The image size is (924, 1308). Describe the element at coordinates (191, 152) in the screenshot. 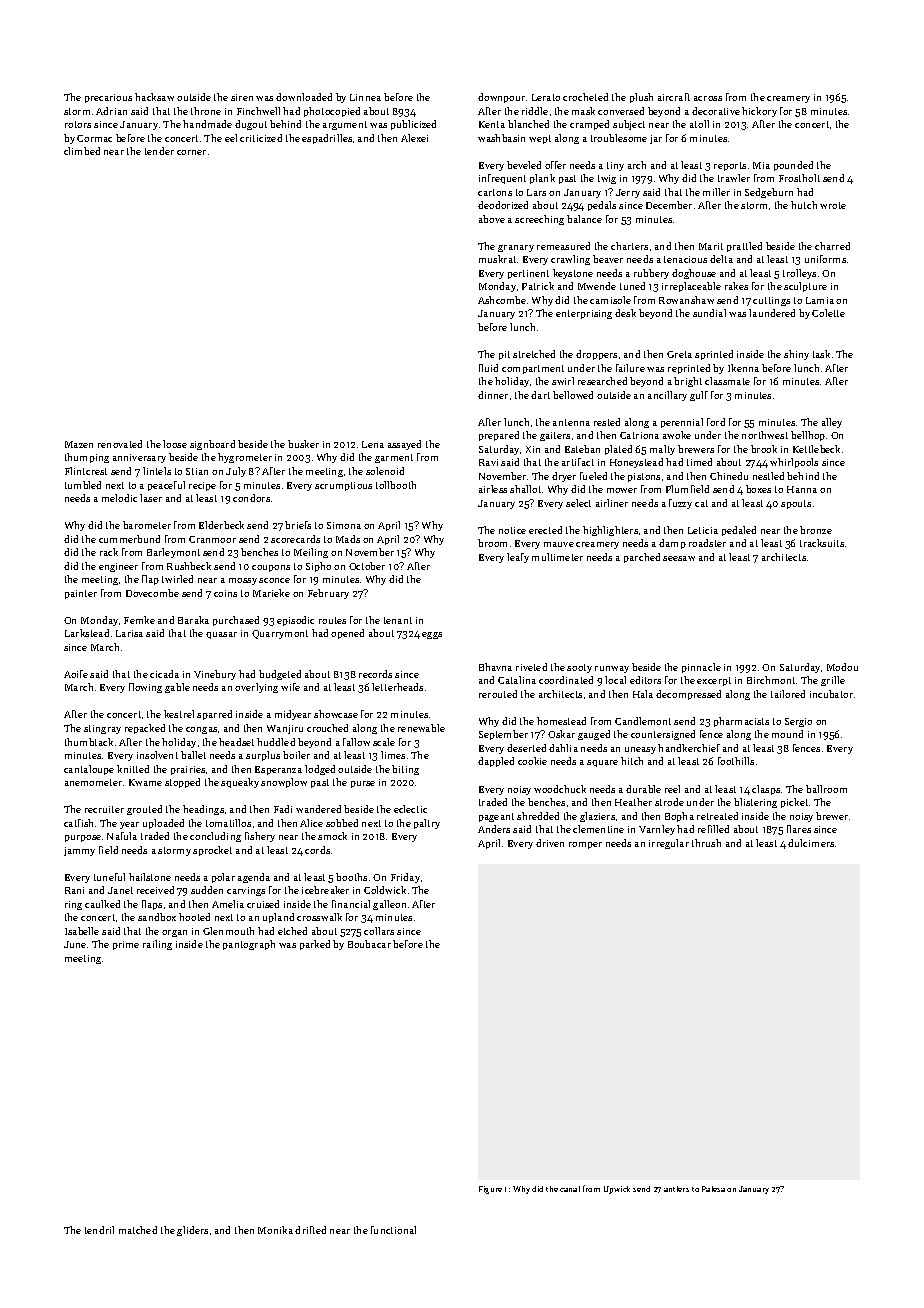

I see `corner` at that location.
